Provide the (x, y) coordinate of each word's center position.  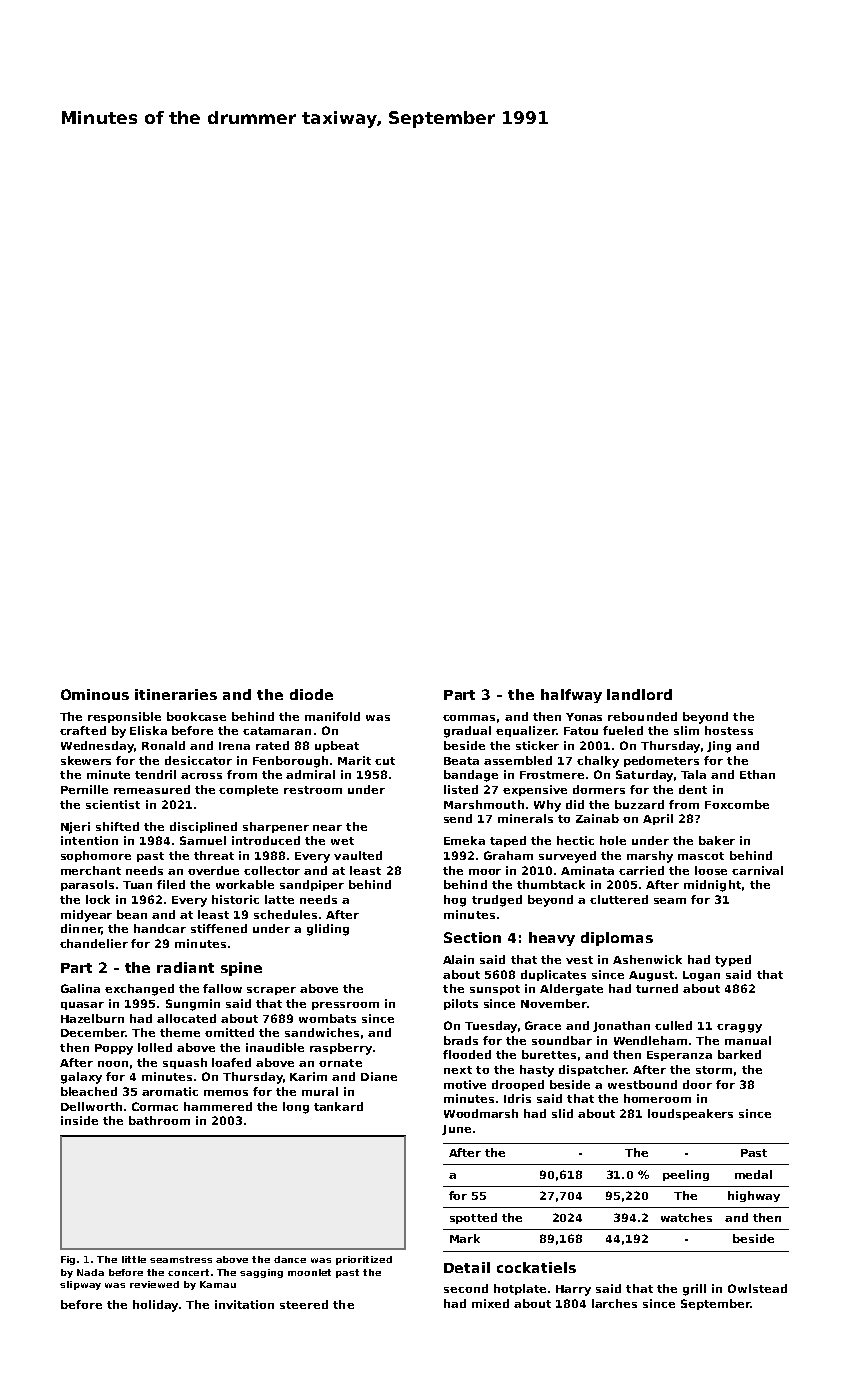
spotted (473, 1218)
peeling (686, 1175)
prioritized (364, 1260)
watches (686, 1217)
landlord (639, 694)
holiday (155, 1306)
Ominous (95, 694)
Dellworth (91, 1106)
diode (311, 694)
